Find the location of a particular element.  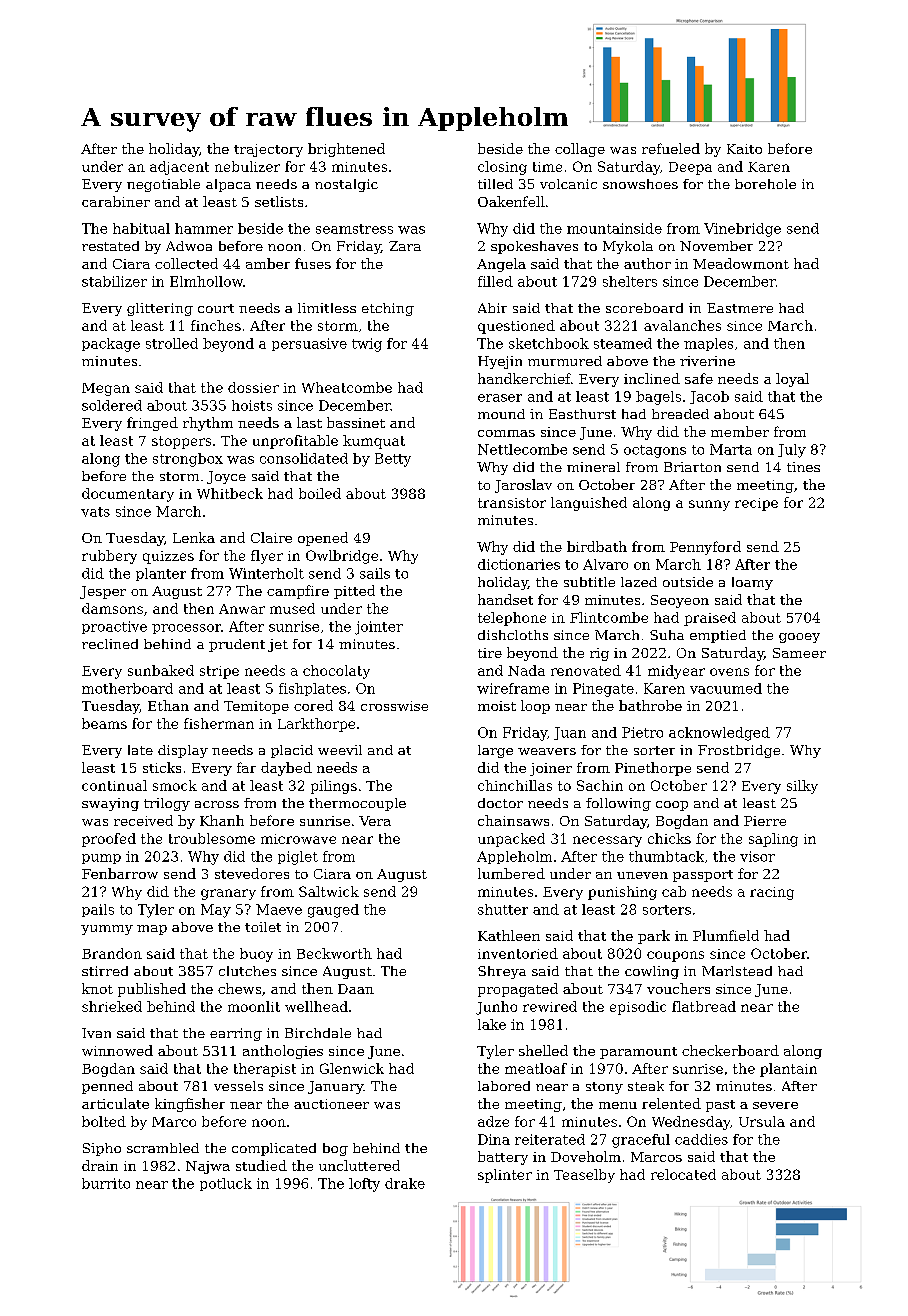

display is located at coordinates (183, 751).
